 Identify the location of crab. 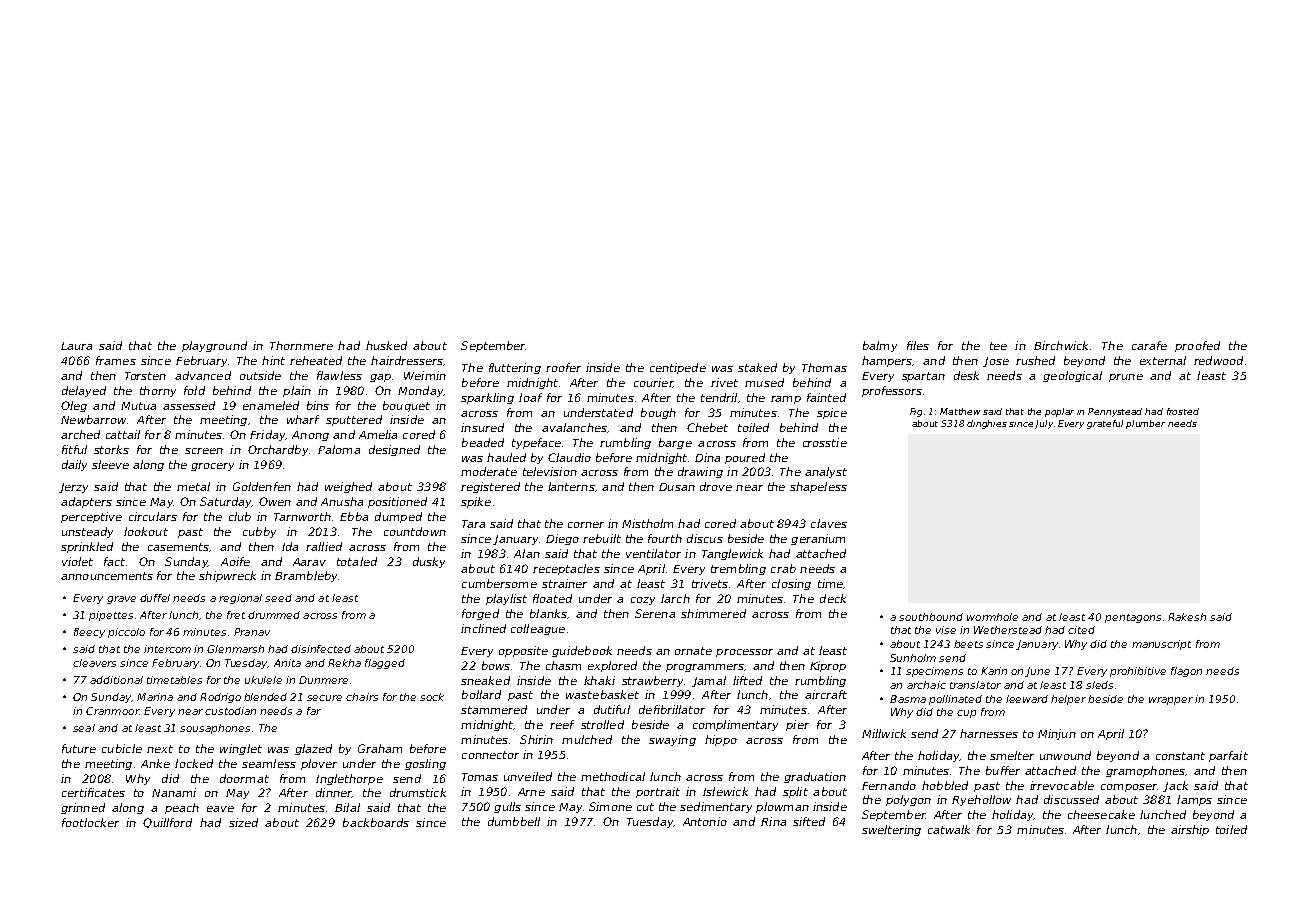
(783, 568).
